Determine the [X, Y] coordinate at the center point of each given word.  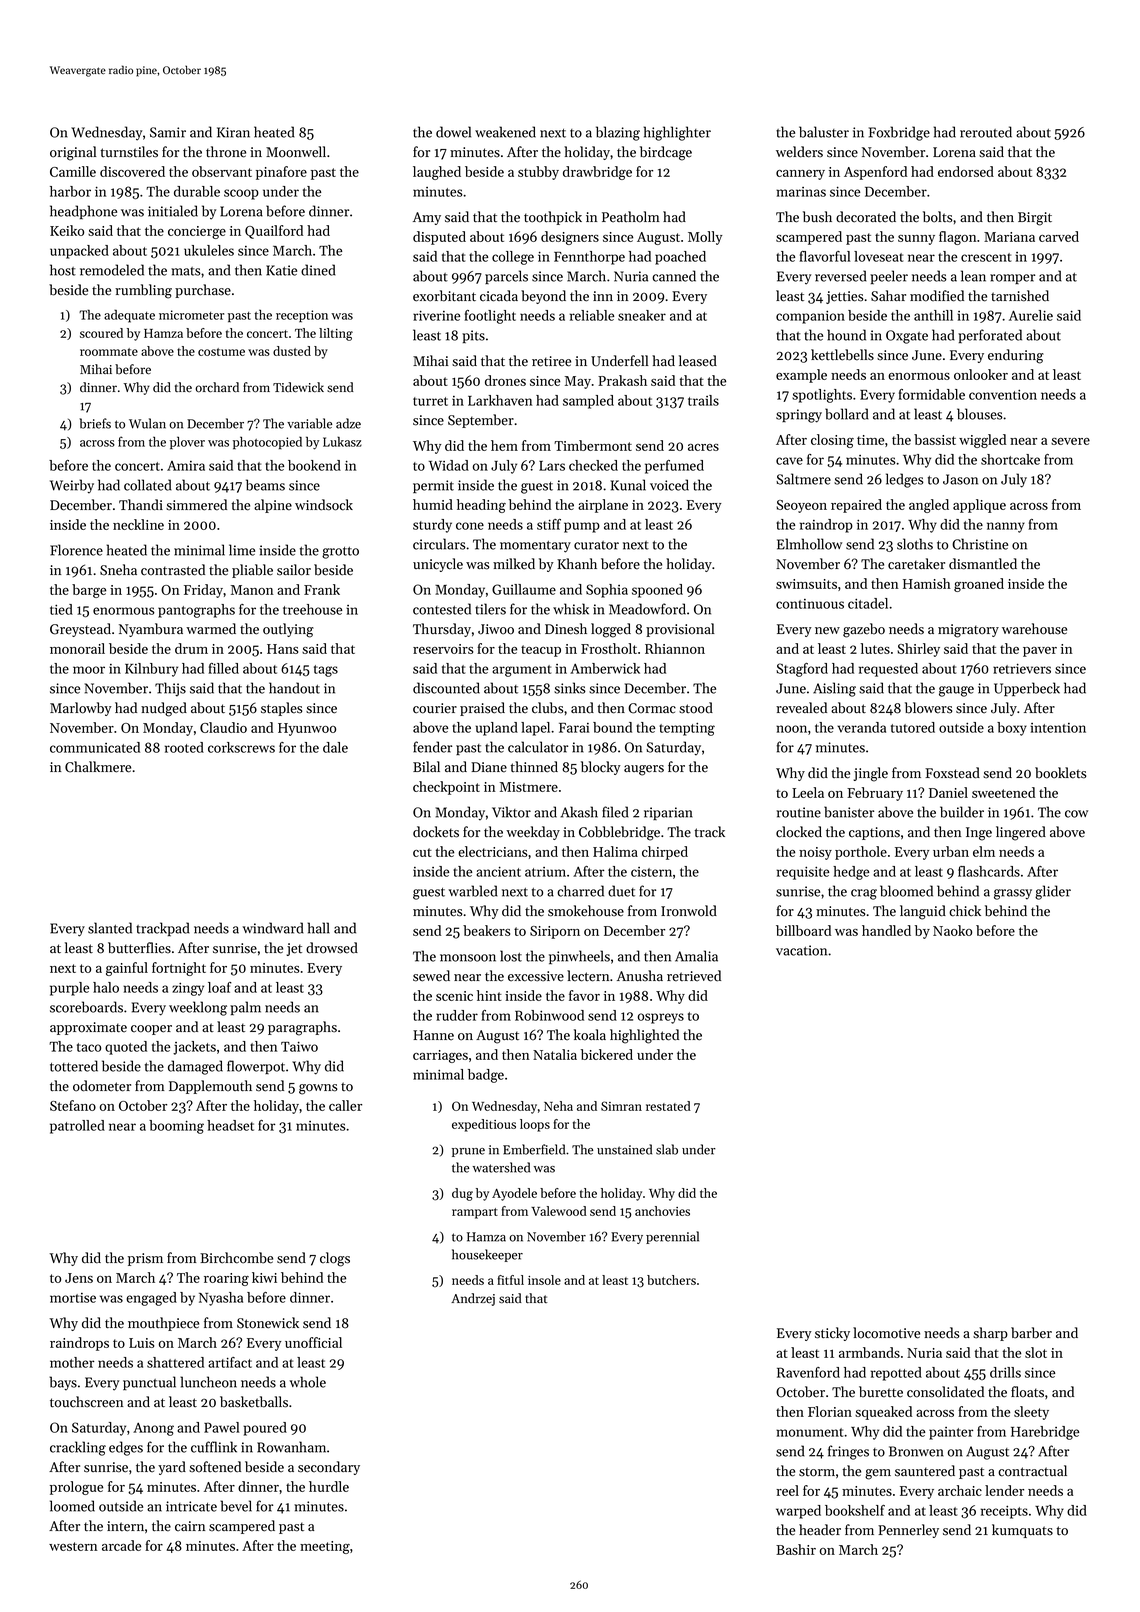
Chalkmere [98, 767]
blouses [980, 414]
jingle [870, 774]
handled [886, 930]
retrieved [694, 976]
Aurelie [1031, 315]
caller [345, 1105]
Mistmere [529, 787]
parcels [506, 277]
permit [433, 486]
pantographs [196, 611]
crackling [78, 1448]
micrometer [191, 315]
